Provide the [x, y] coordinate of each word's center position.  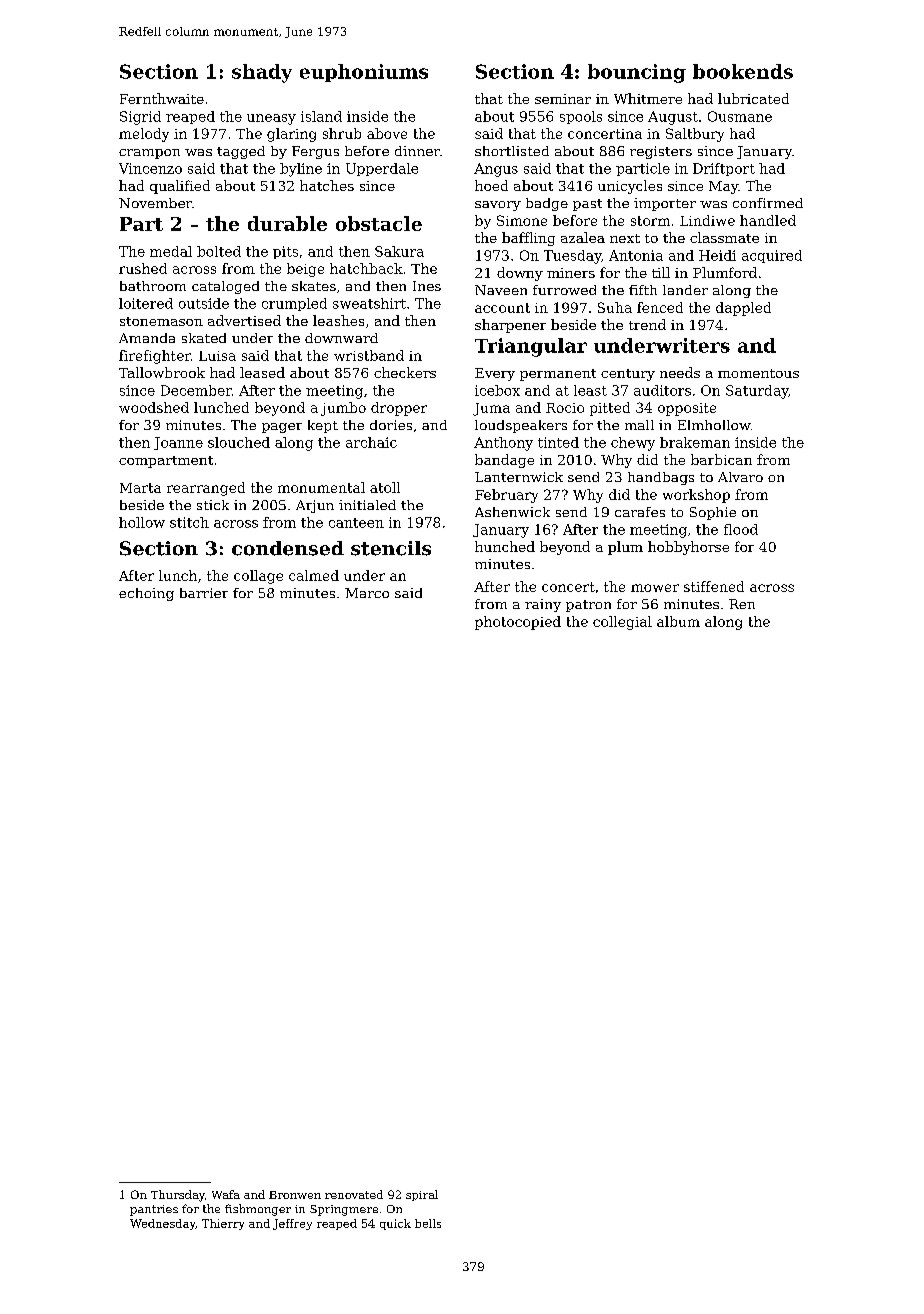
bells [428, 1223]
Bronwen [295, 1195]
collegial [622, 623]
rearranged [206, 489]
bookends [743, 71]
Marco [367, 593]
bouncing [637, 73]
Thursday [178, 1196]
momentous [758, 373]
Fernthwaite [162, 98]
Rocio [565, 408]
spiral [422, 1195]
